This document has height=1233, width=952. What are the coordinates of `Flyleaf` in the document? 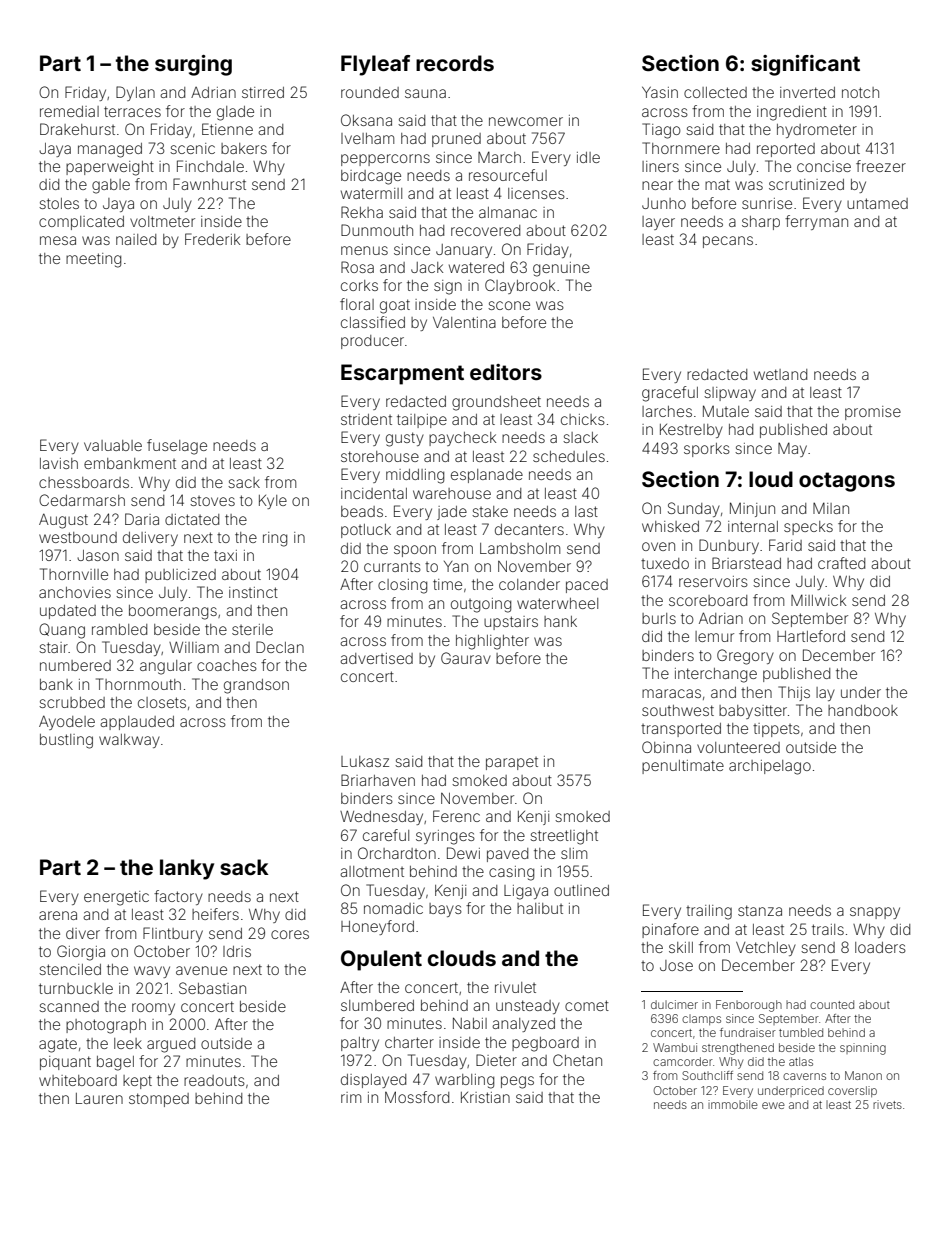 It's located at (375, 65).
